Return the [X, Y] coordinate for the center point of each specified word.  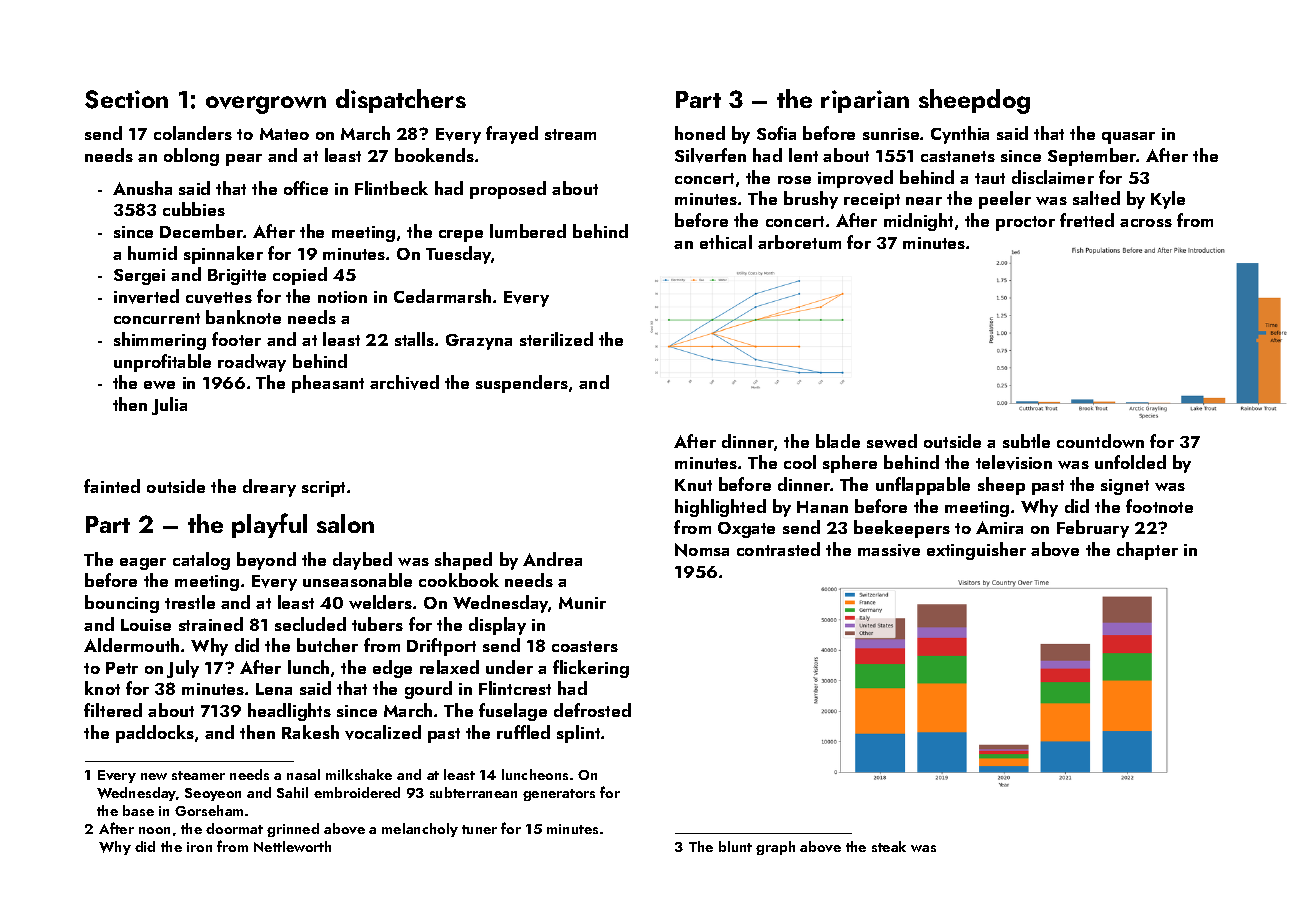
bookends [434, 155]
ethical [726, 242]
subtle [1026, 441]
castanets [958, 156]
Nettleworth [292, 846]
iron [199, 847]
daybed [362, 561]
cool [800, 462]
